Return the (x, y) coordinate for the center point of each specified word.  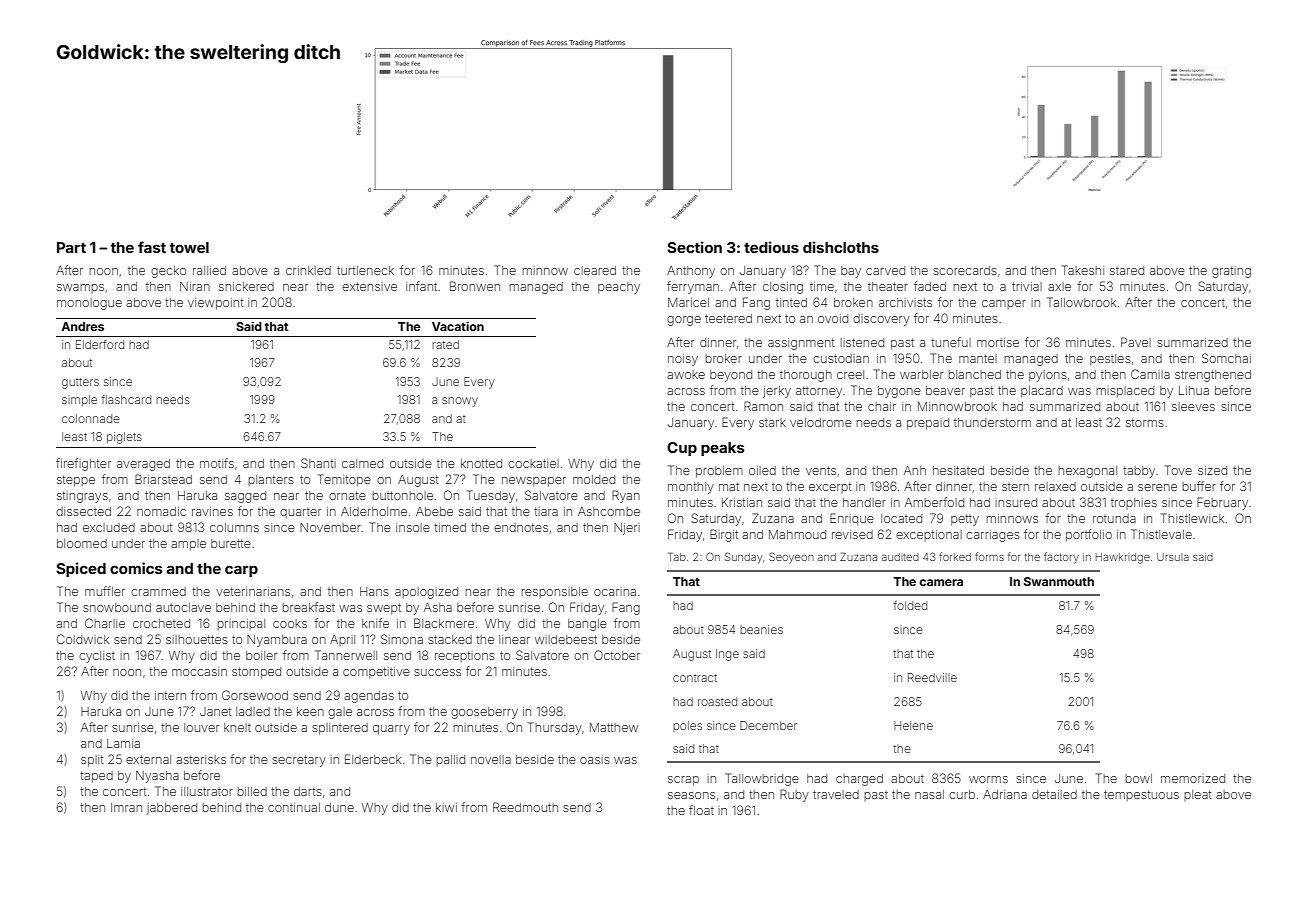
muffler (105, 591)
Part (71, 247)
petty (965, 520)
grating (1231, 272)
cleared (595, 270)
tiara (546, 511)
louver (201, 727)
